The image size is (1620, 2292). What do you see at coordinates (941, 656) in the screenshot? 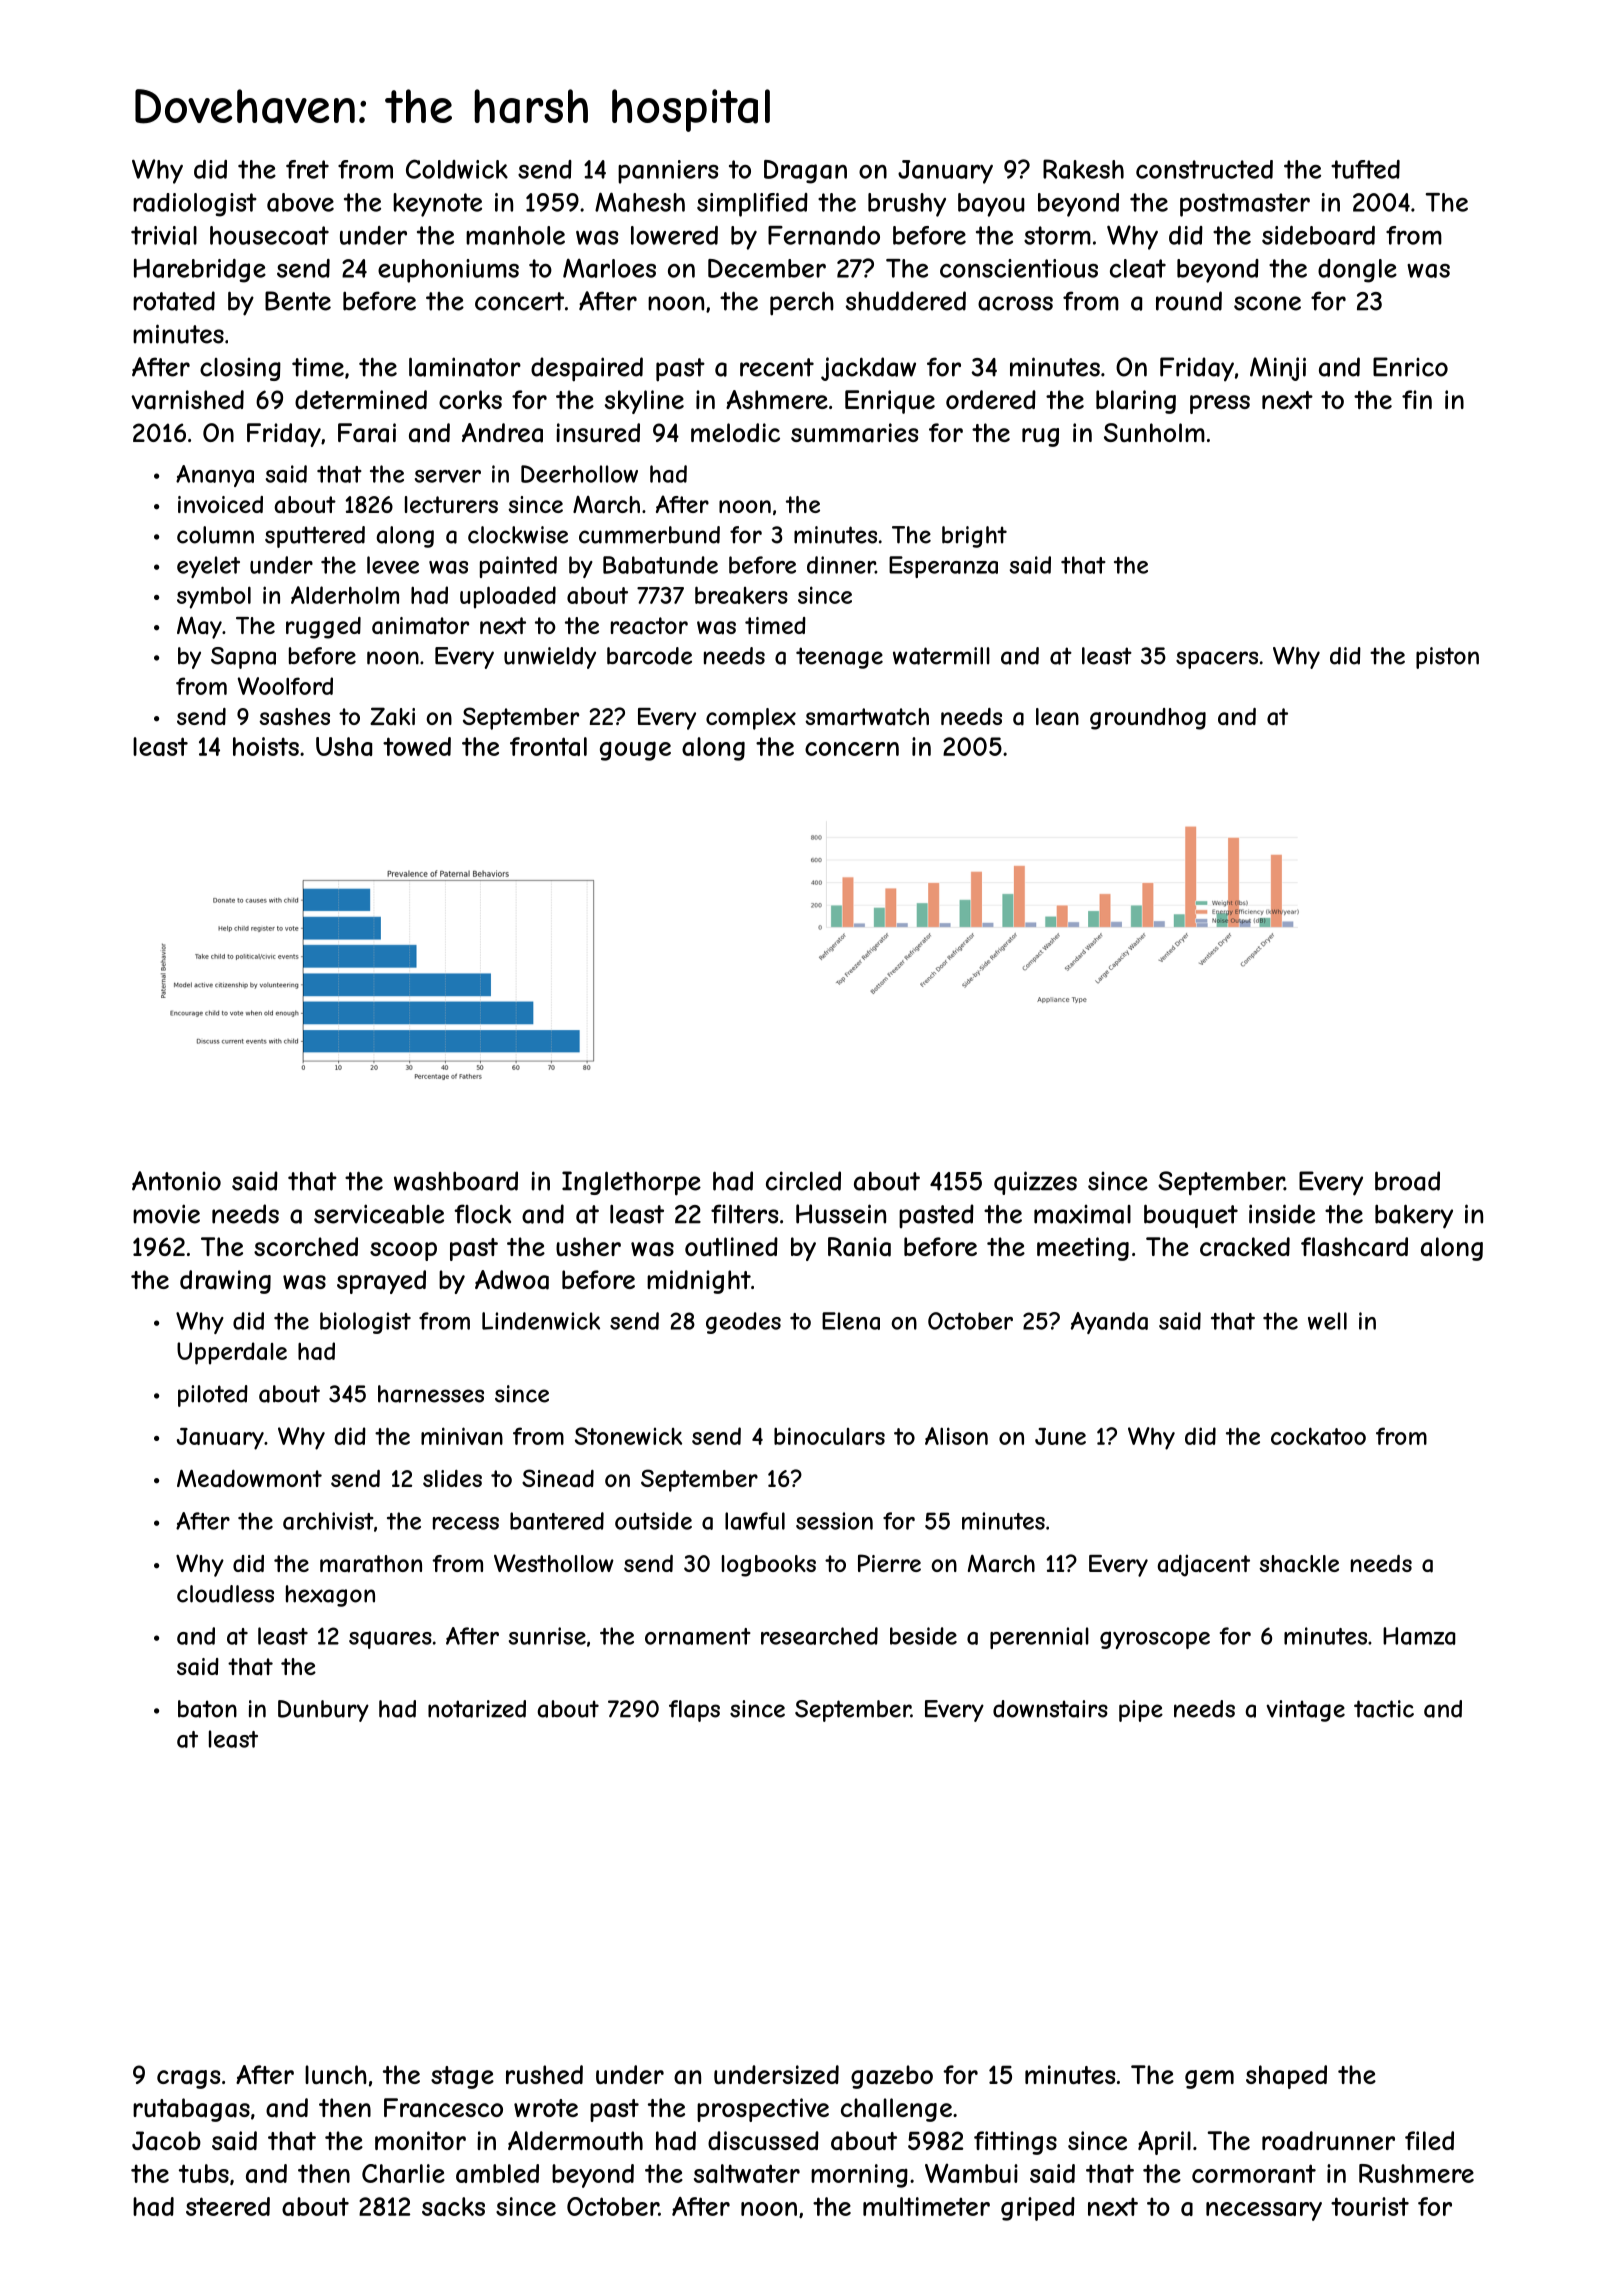
I see `watermill` at bounding box center [941, 656].
